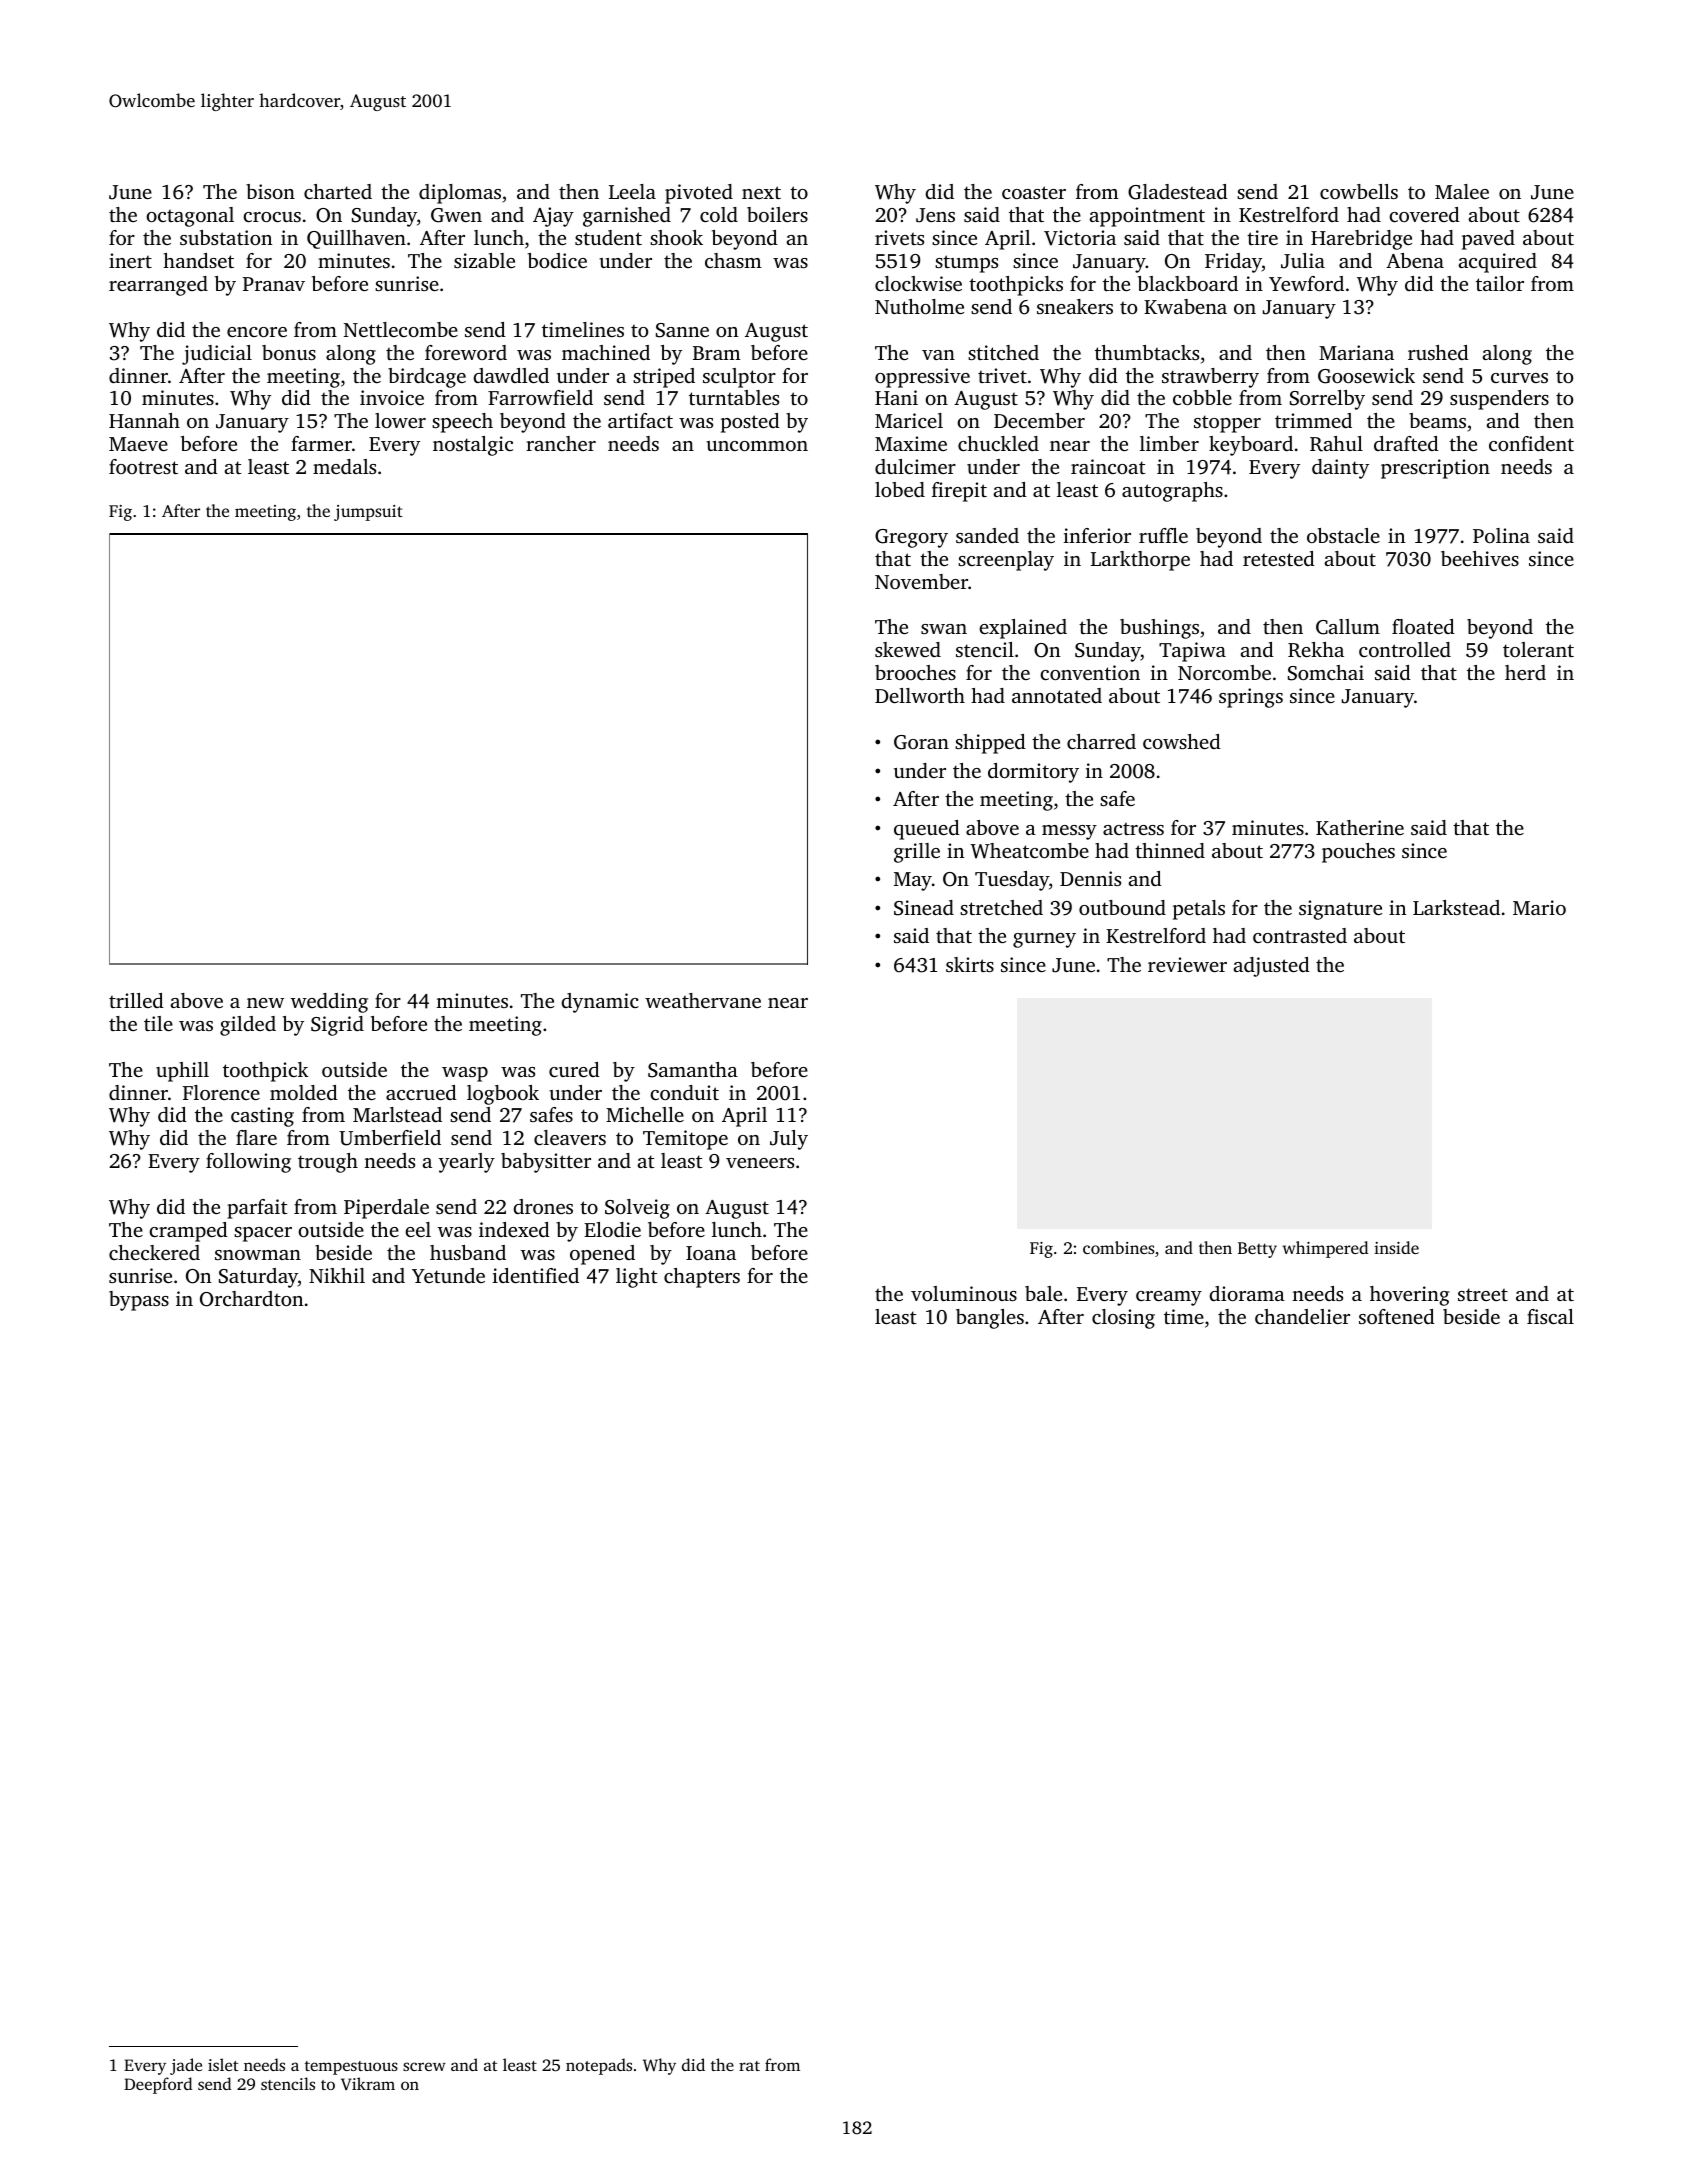  Describe the element at coordinates (424, 2066) in the page. I see `screw` at that location.
